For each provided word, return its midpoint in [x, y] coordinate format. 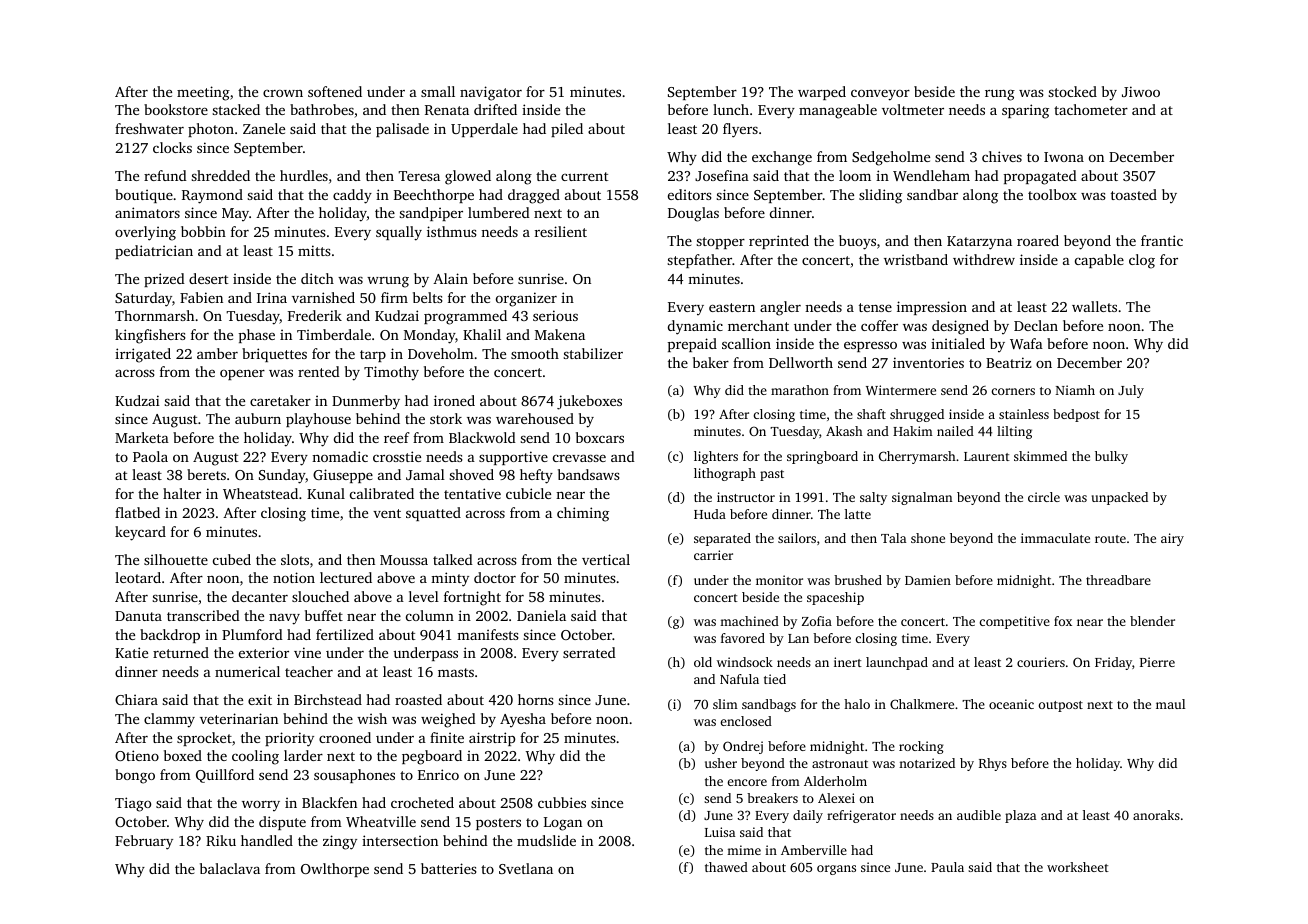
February [144, 842]
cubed [232, 559]
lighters [716, 457]
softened [335, 91]
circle [1044, 497]
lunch [731, 109]
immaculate [1055, 538]
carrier [713, 555]
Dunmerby [366, 402]
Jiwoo [1141, 91]
